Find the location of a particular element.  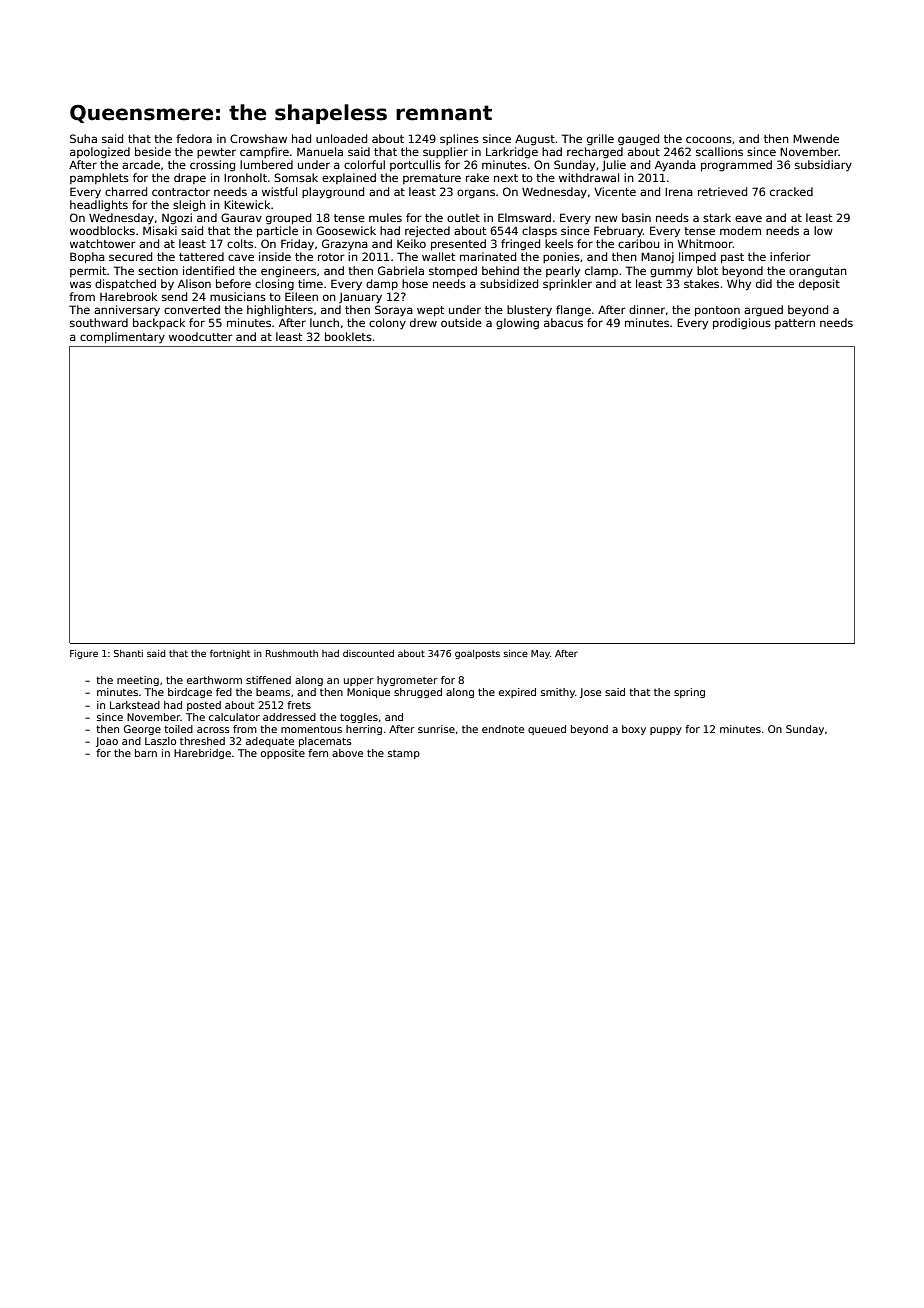

abacus is located at coordinates (563, 322).
